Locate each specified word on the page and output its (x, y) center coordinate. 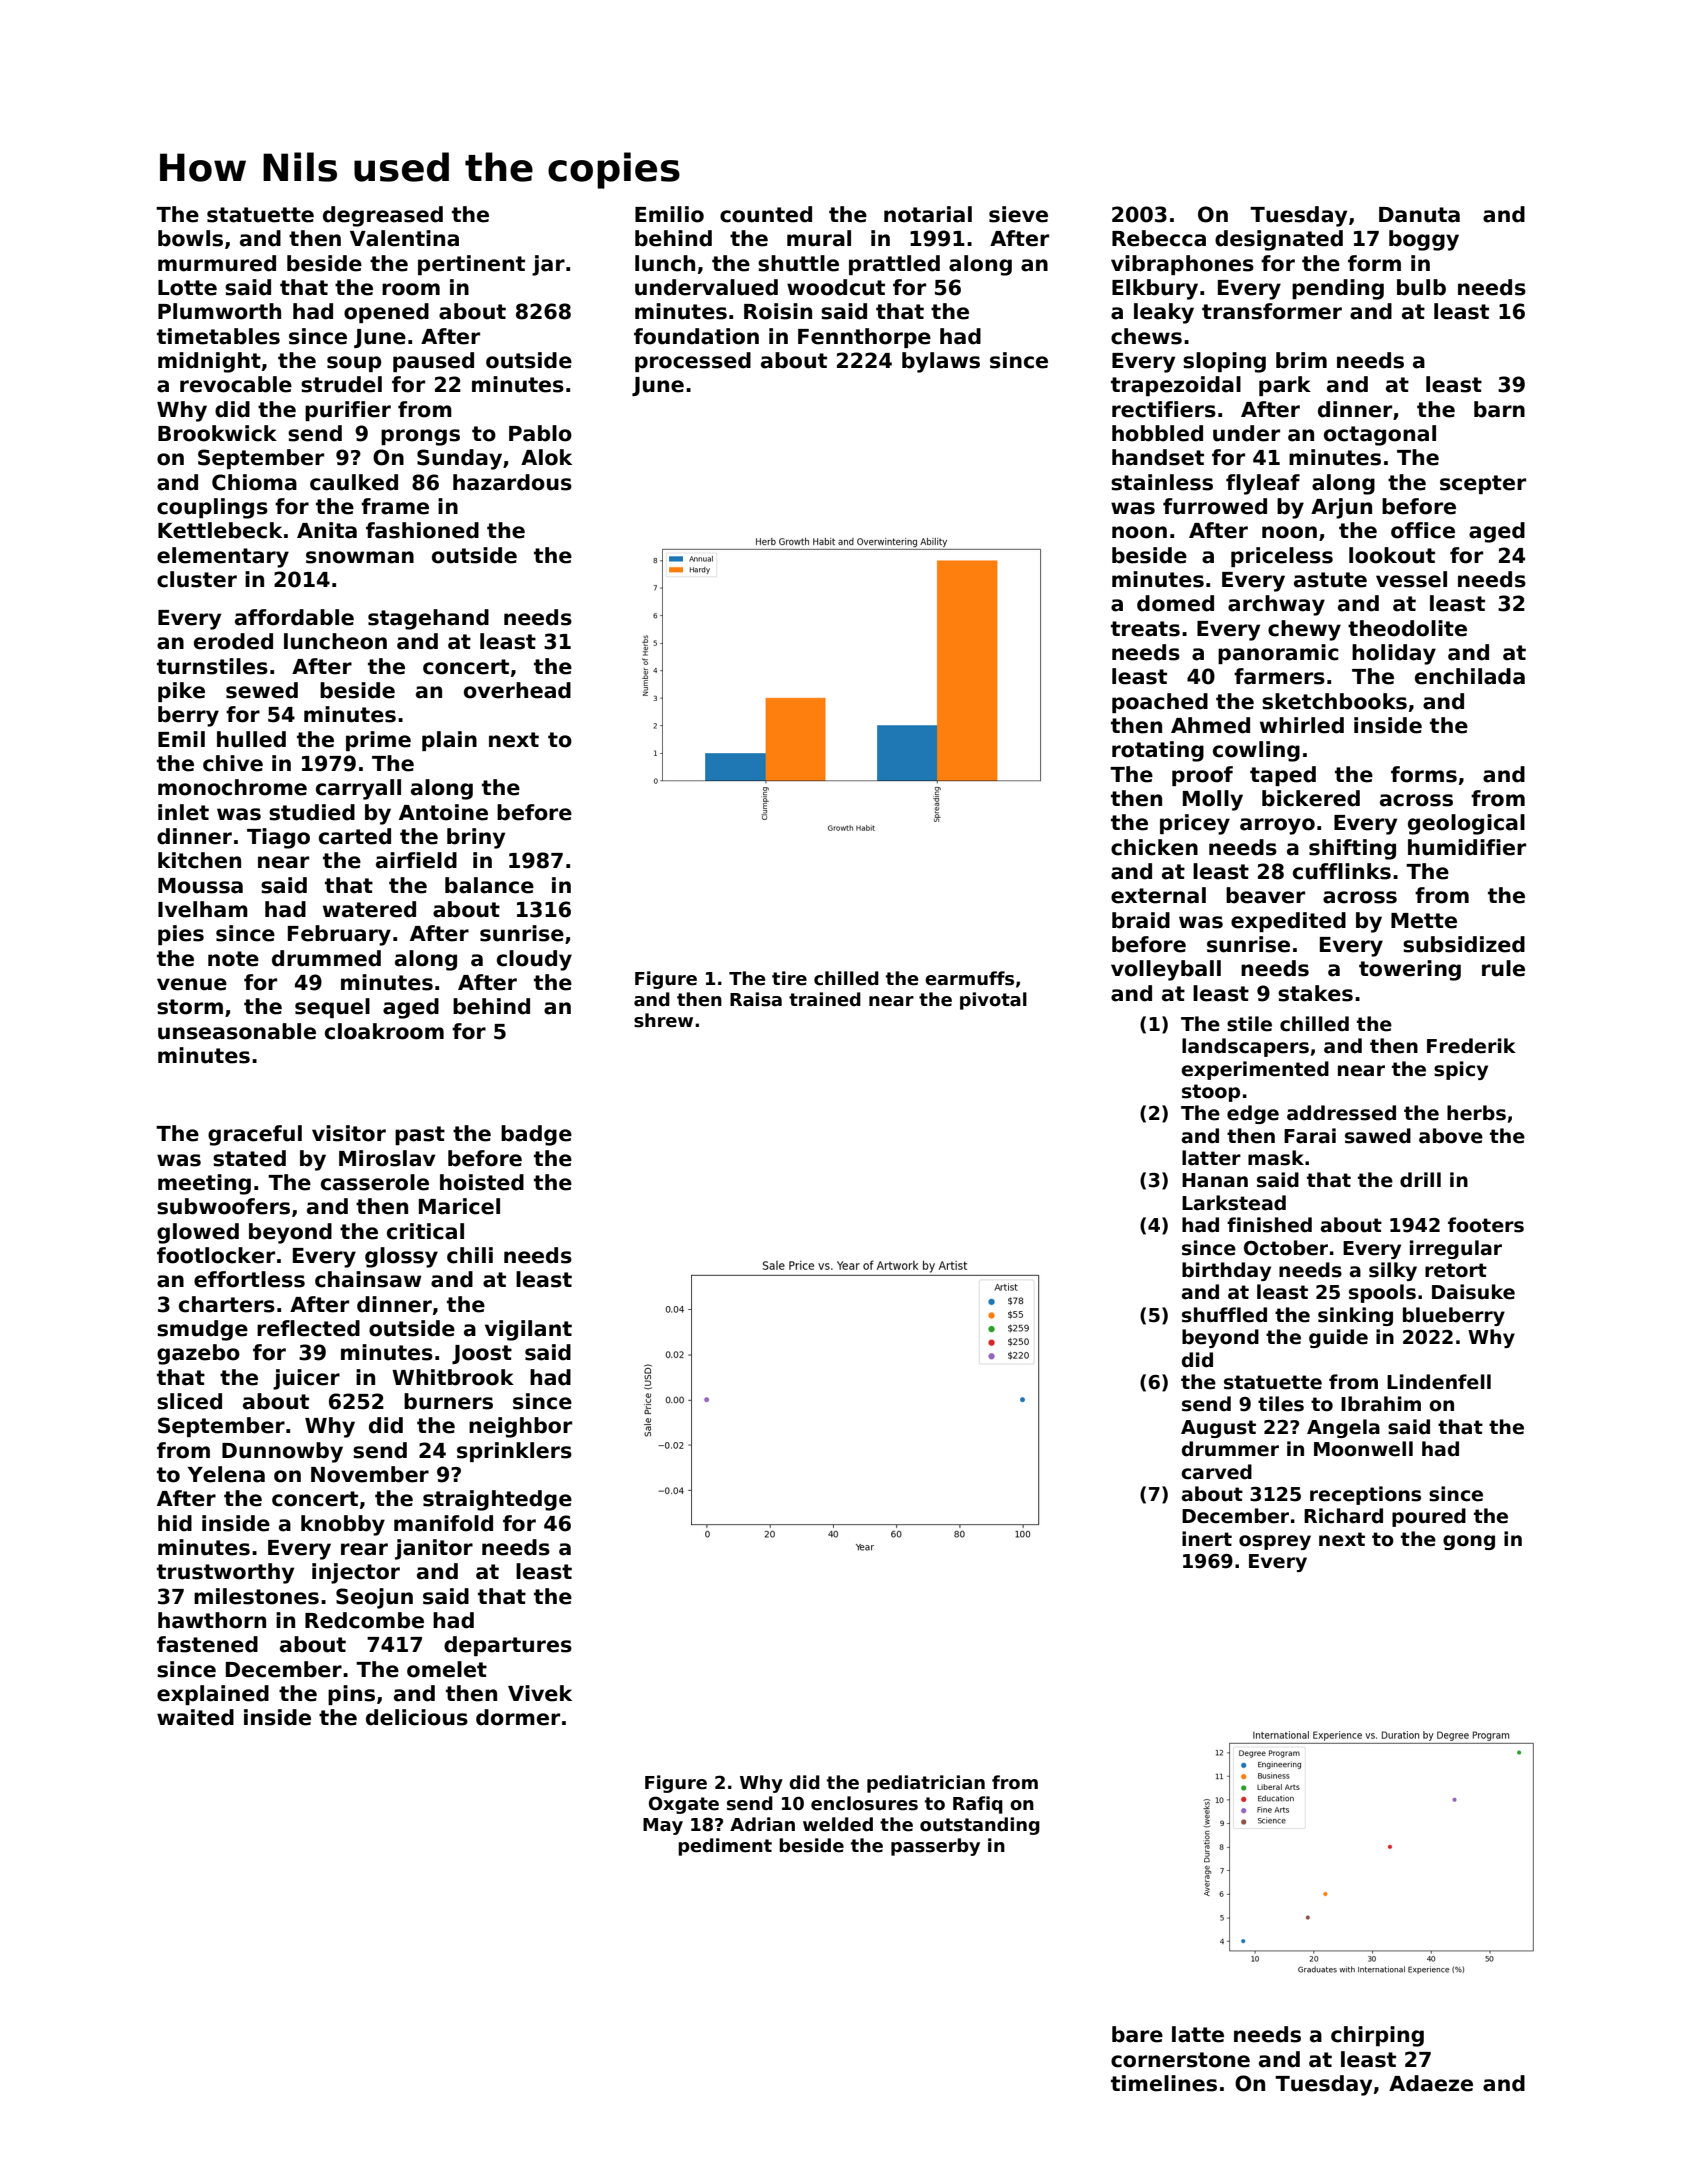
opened (386, 313)
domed (1175, 603)
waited (195, 1717)
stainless (1162, 482)
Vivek (540, 1693)
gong (1469, 1542)
